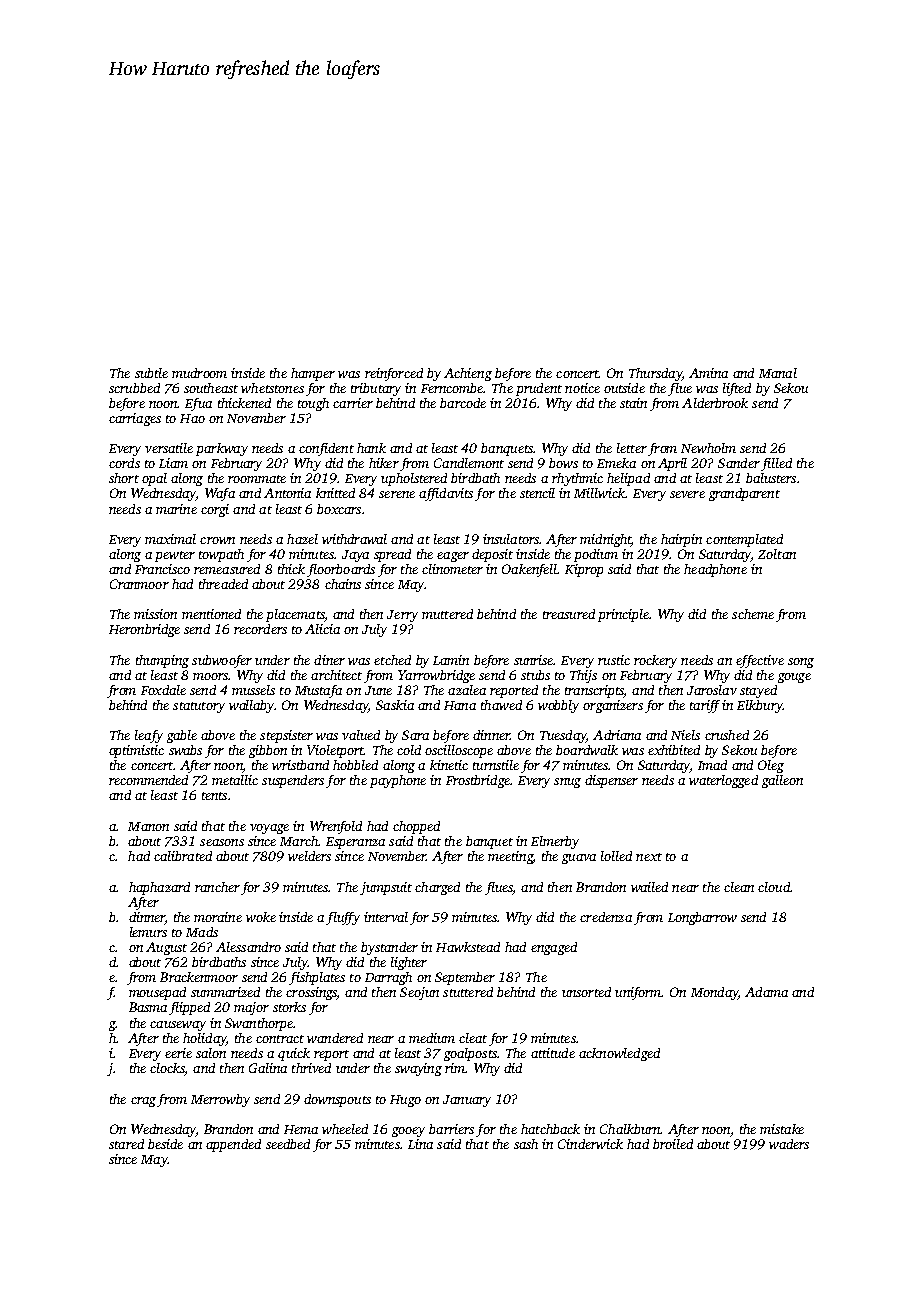 This page has width=924, height=1308. Describe the element at coordinates (261, 917) in the page. I see `woke` at that location.
